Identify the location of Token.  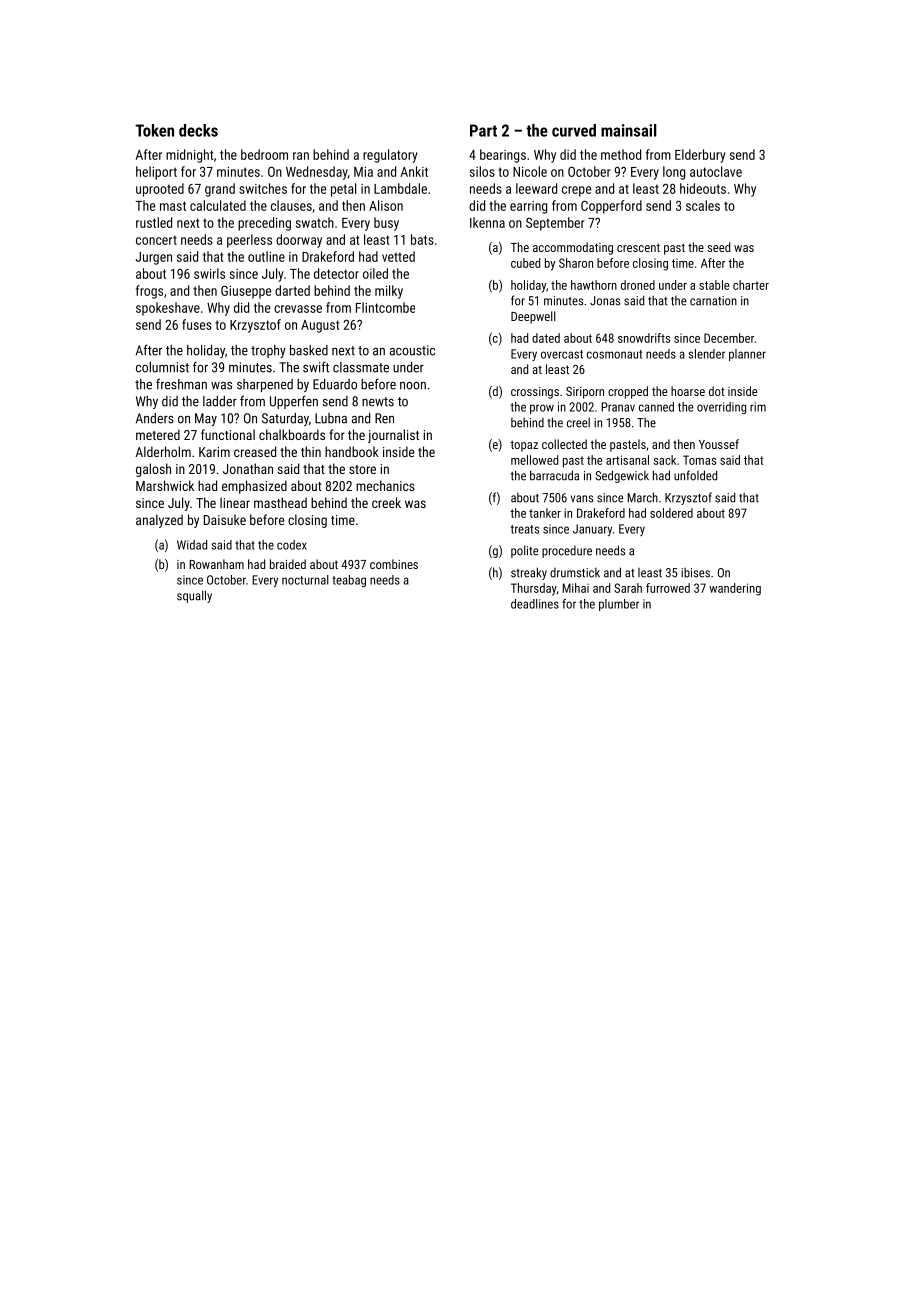
(154, 130).
